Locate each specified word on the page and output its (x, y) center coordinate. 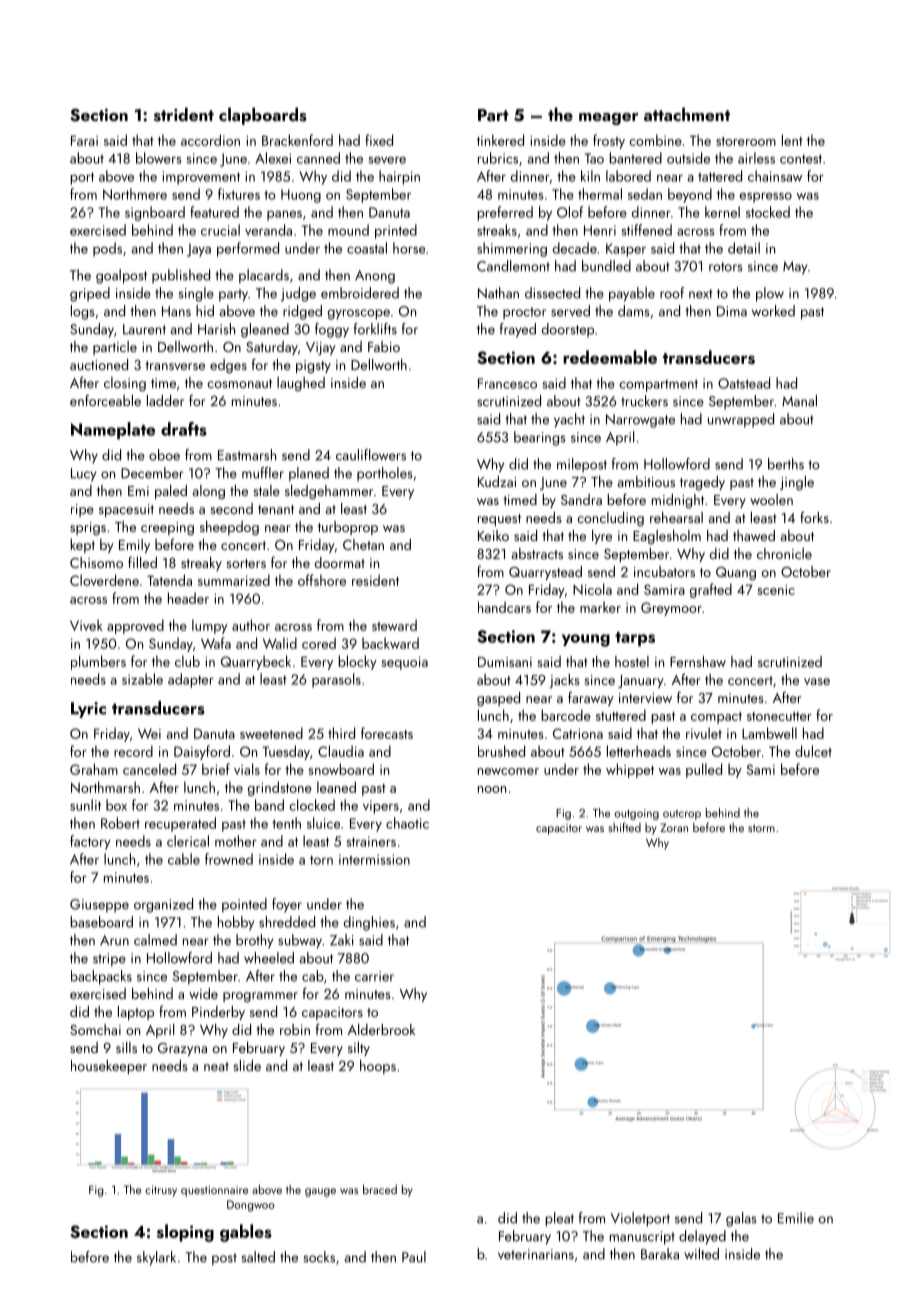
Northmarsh (105, 787)
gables (246, 1233)
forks (814, 517)
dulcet (813, 751)
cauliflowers (371, 455)
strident (184, 114)
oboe (164, 455)
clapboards (263, 116)
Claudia (341, 751)
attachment (687, 114)
